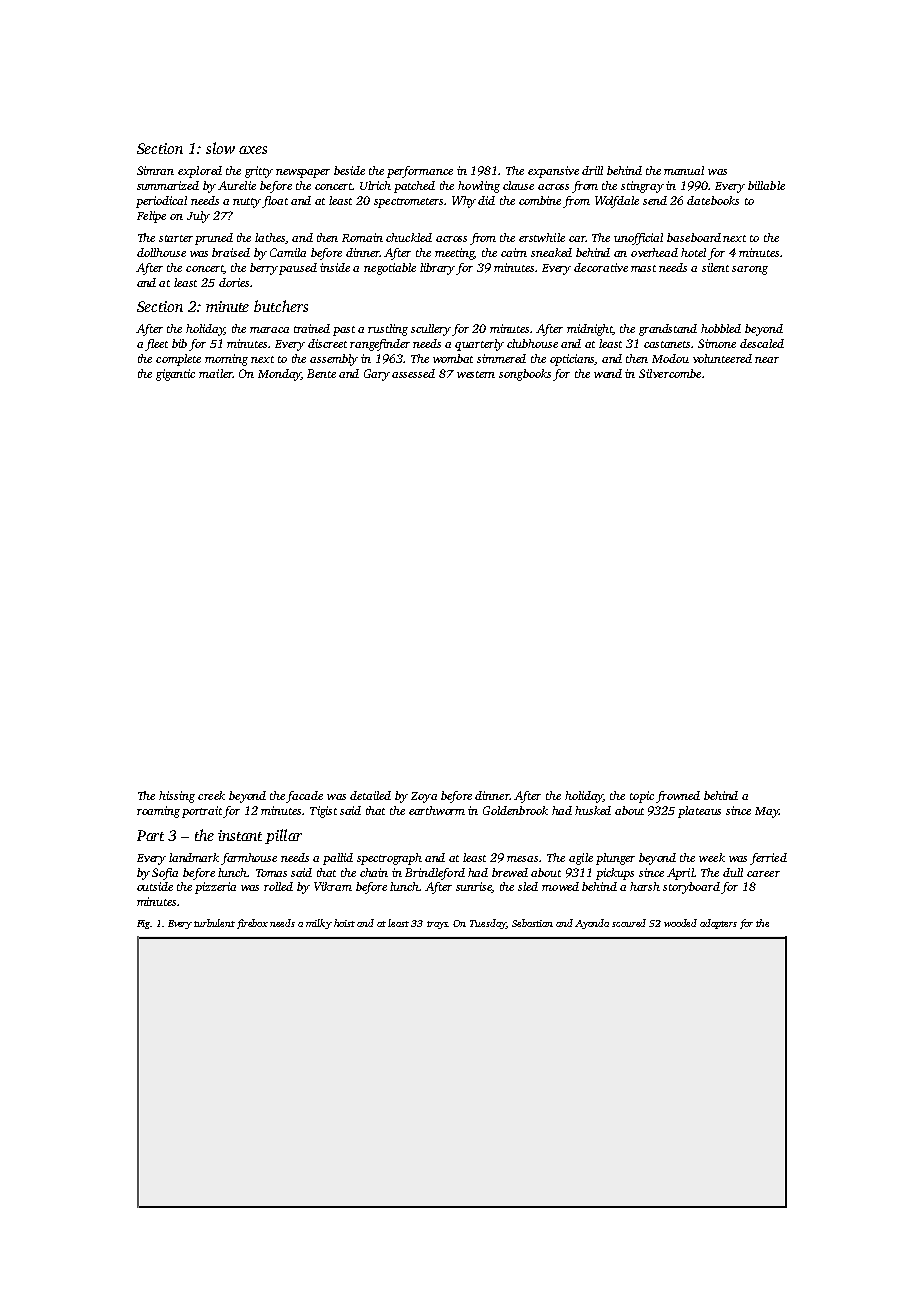 The width and height of the image is (924, 1314). Describe the element at coordinates (377, 375) in the image. I see `Gary` at that location.
